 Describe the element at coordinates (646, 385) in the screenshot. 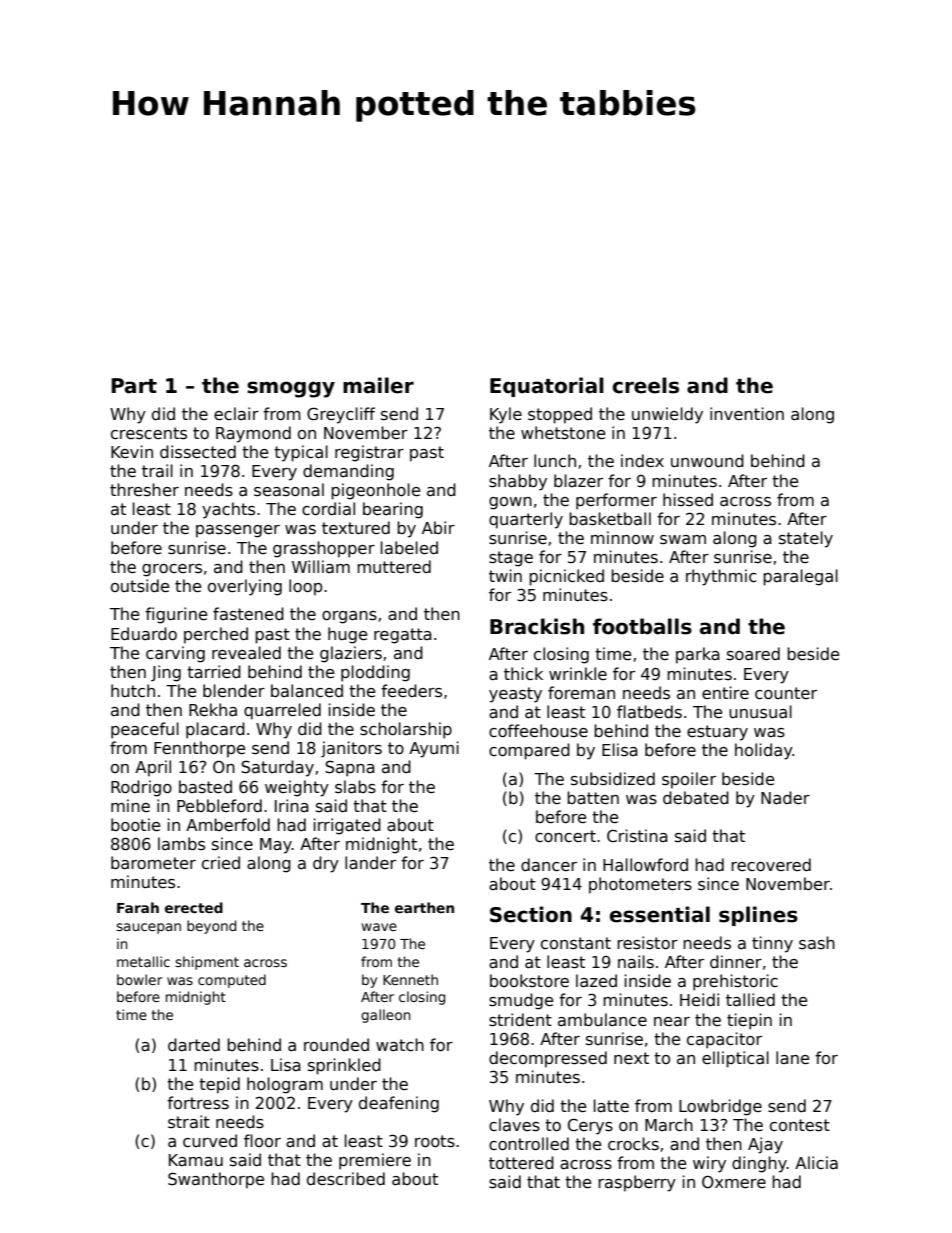

I see `creels` at that location.
